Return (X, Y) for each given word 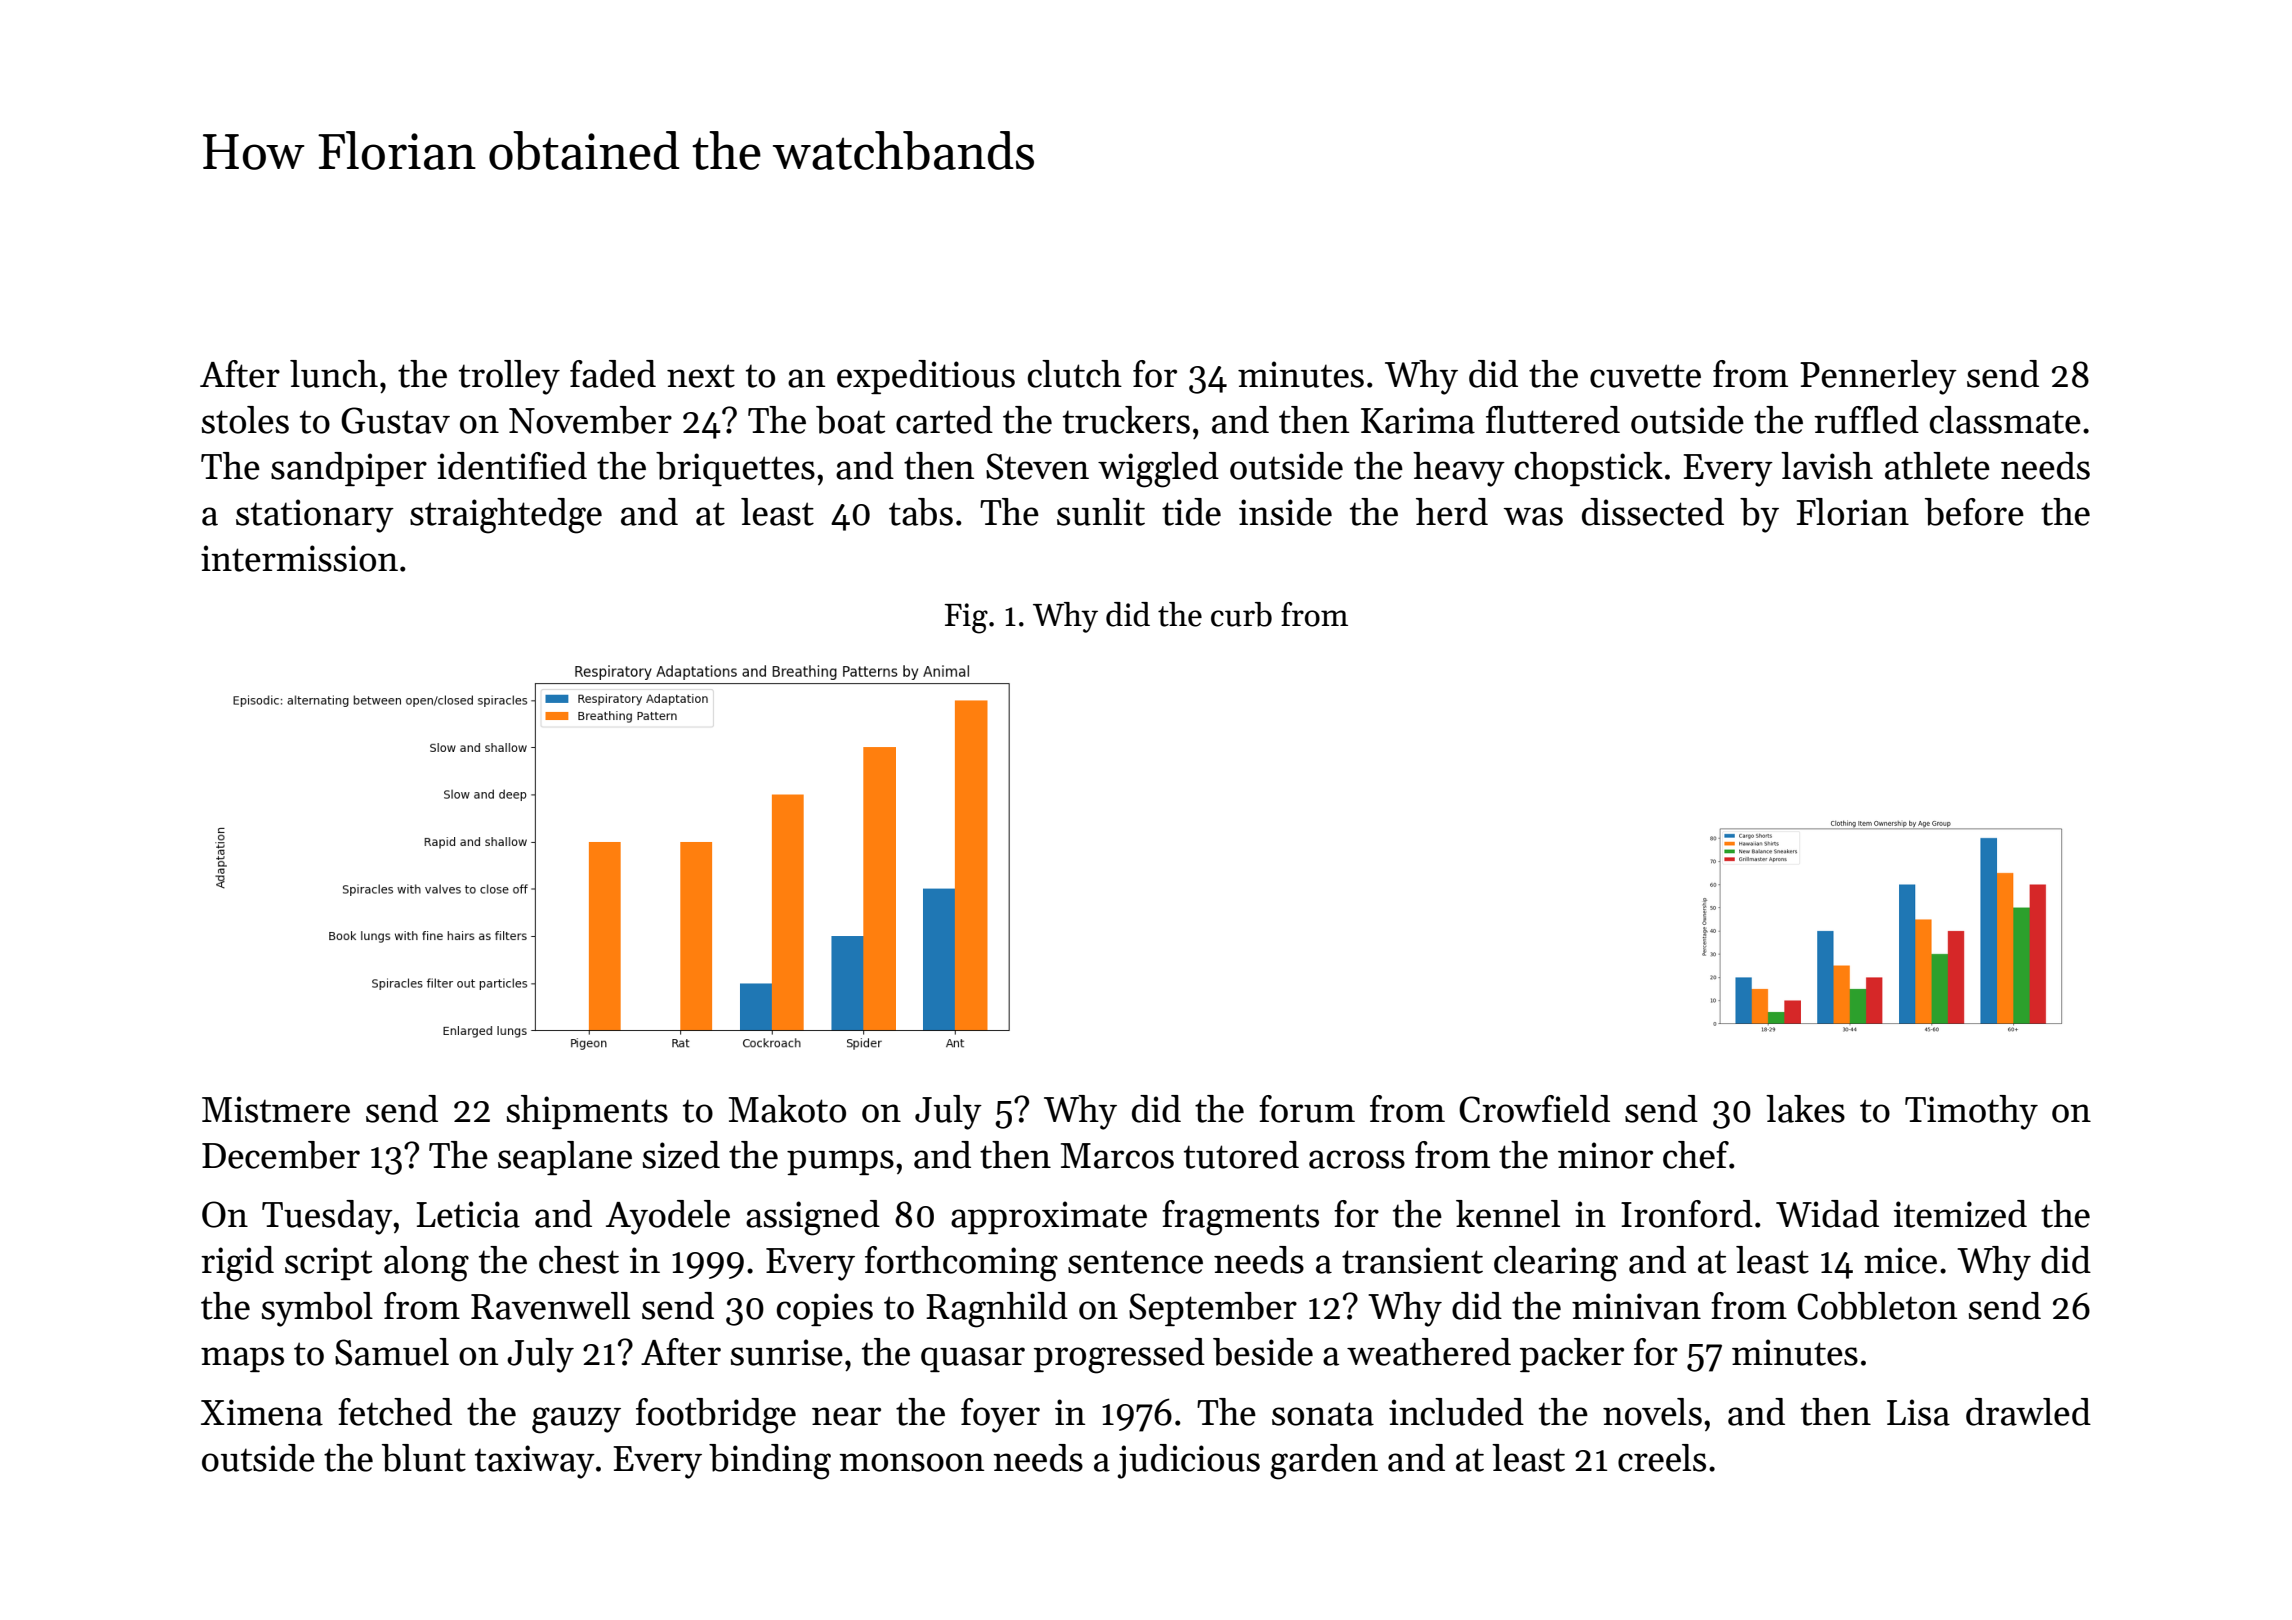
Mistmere (276, 1109)
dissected (1653, 512)
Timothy (1971, 1112)
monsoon (912, 1462)
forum (1307, 1109)
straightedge (506, 516)
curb (1241, 614)
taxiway (535, 1462)
